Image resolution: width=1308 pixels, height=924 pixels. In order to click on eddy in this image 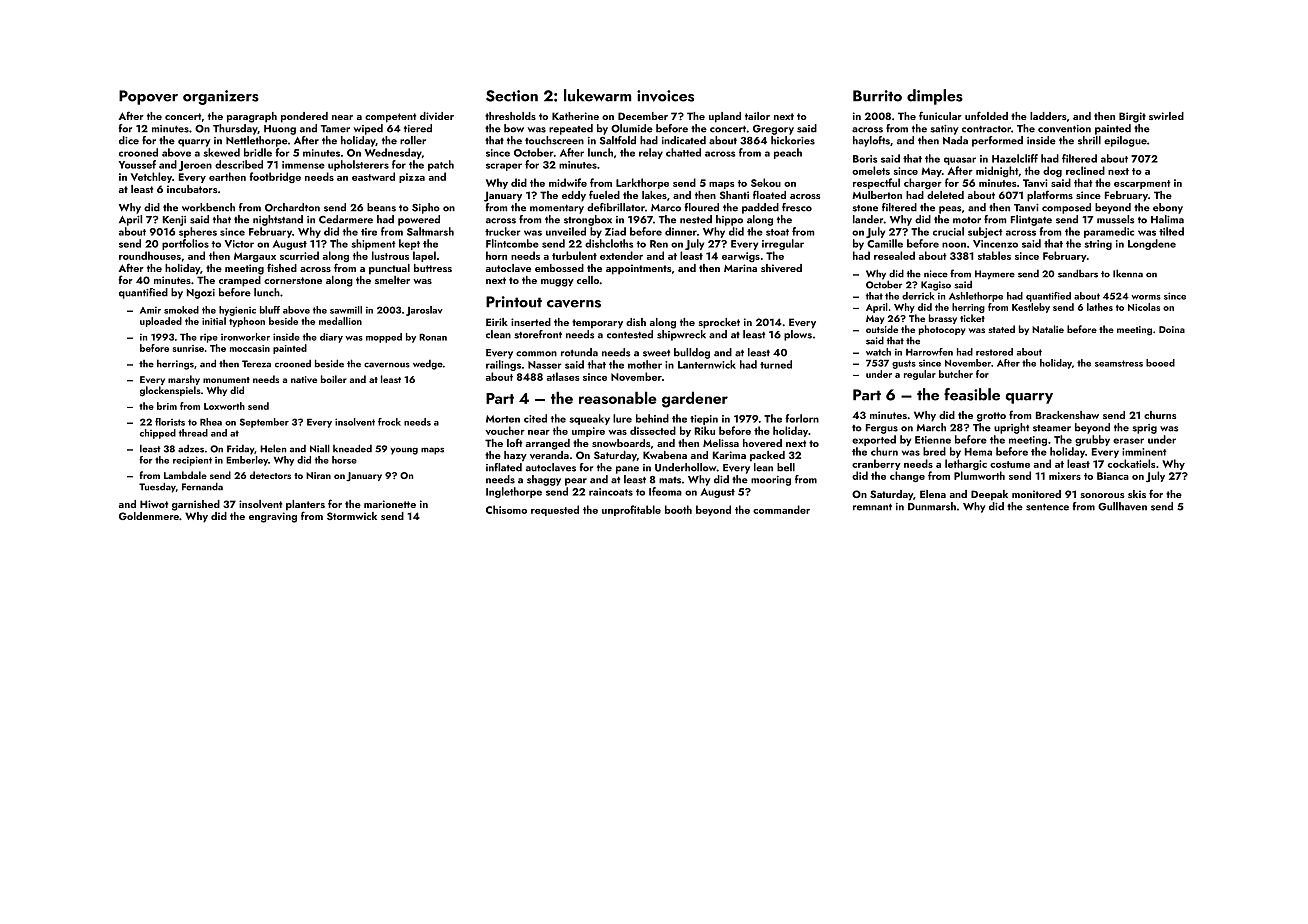, I will do `click(574, 196)`.
